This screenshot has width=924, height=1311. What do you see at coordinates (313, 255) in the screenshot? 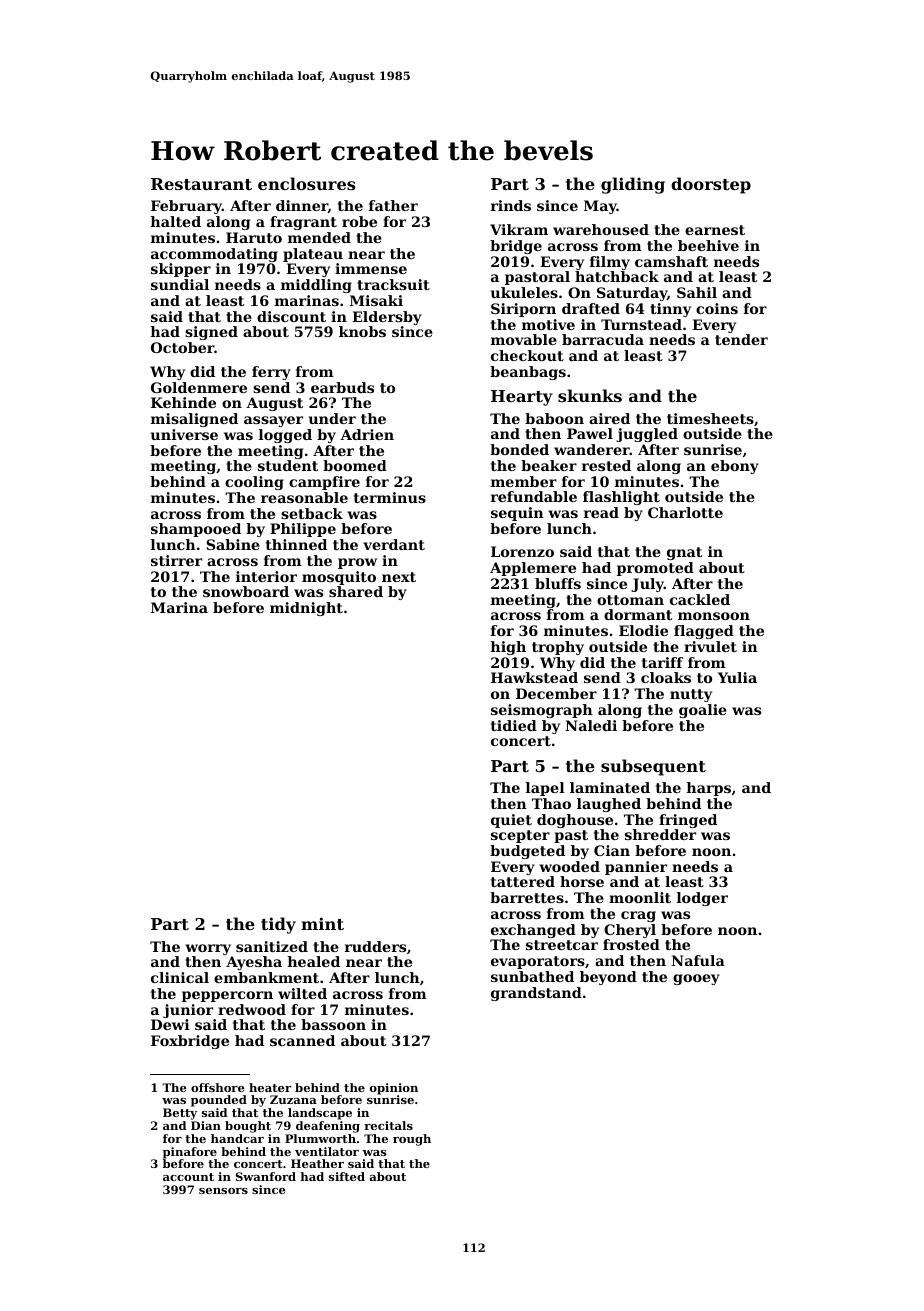
I see `plateau` at bounding box center [313, 255].
